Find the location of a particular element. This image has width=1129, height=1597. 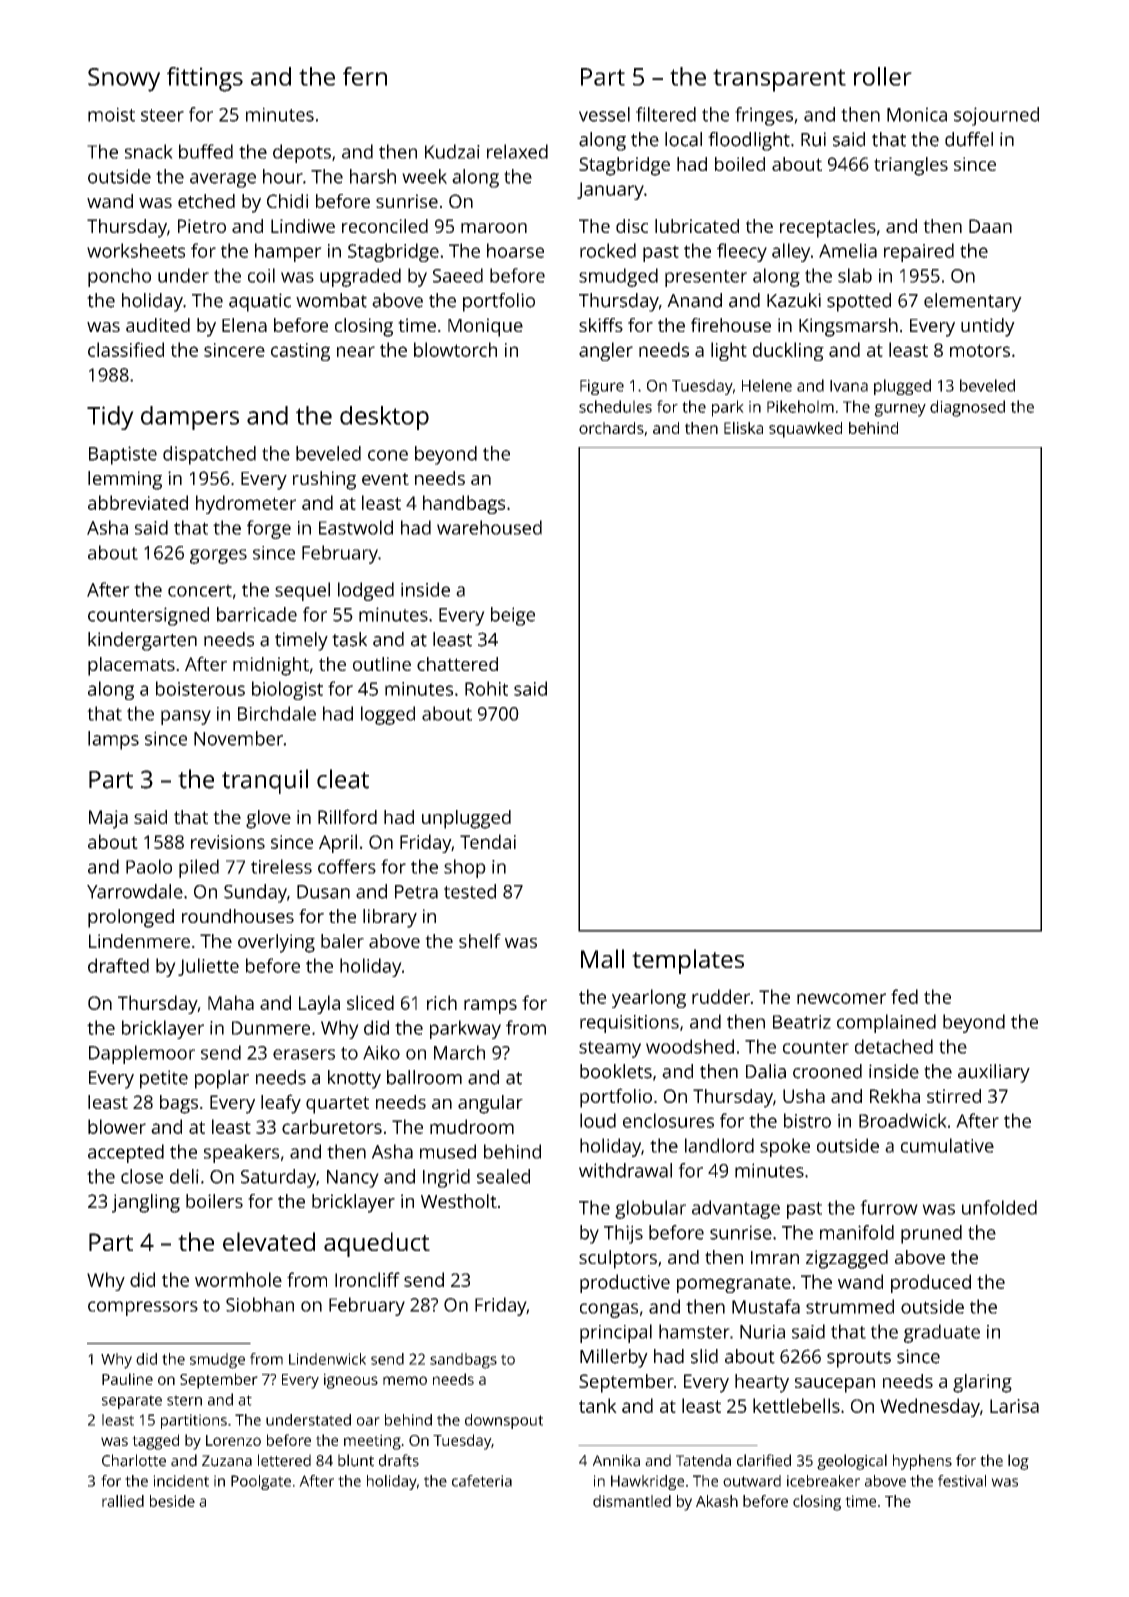

transparent is located at coordinates (779, 80).
